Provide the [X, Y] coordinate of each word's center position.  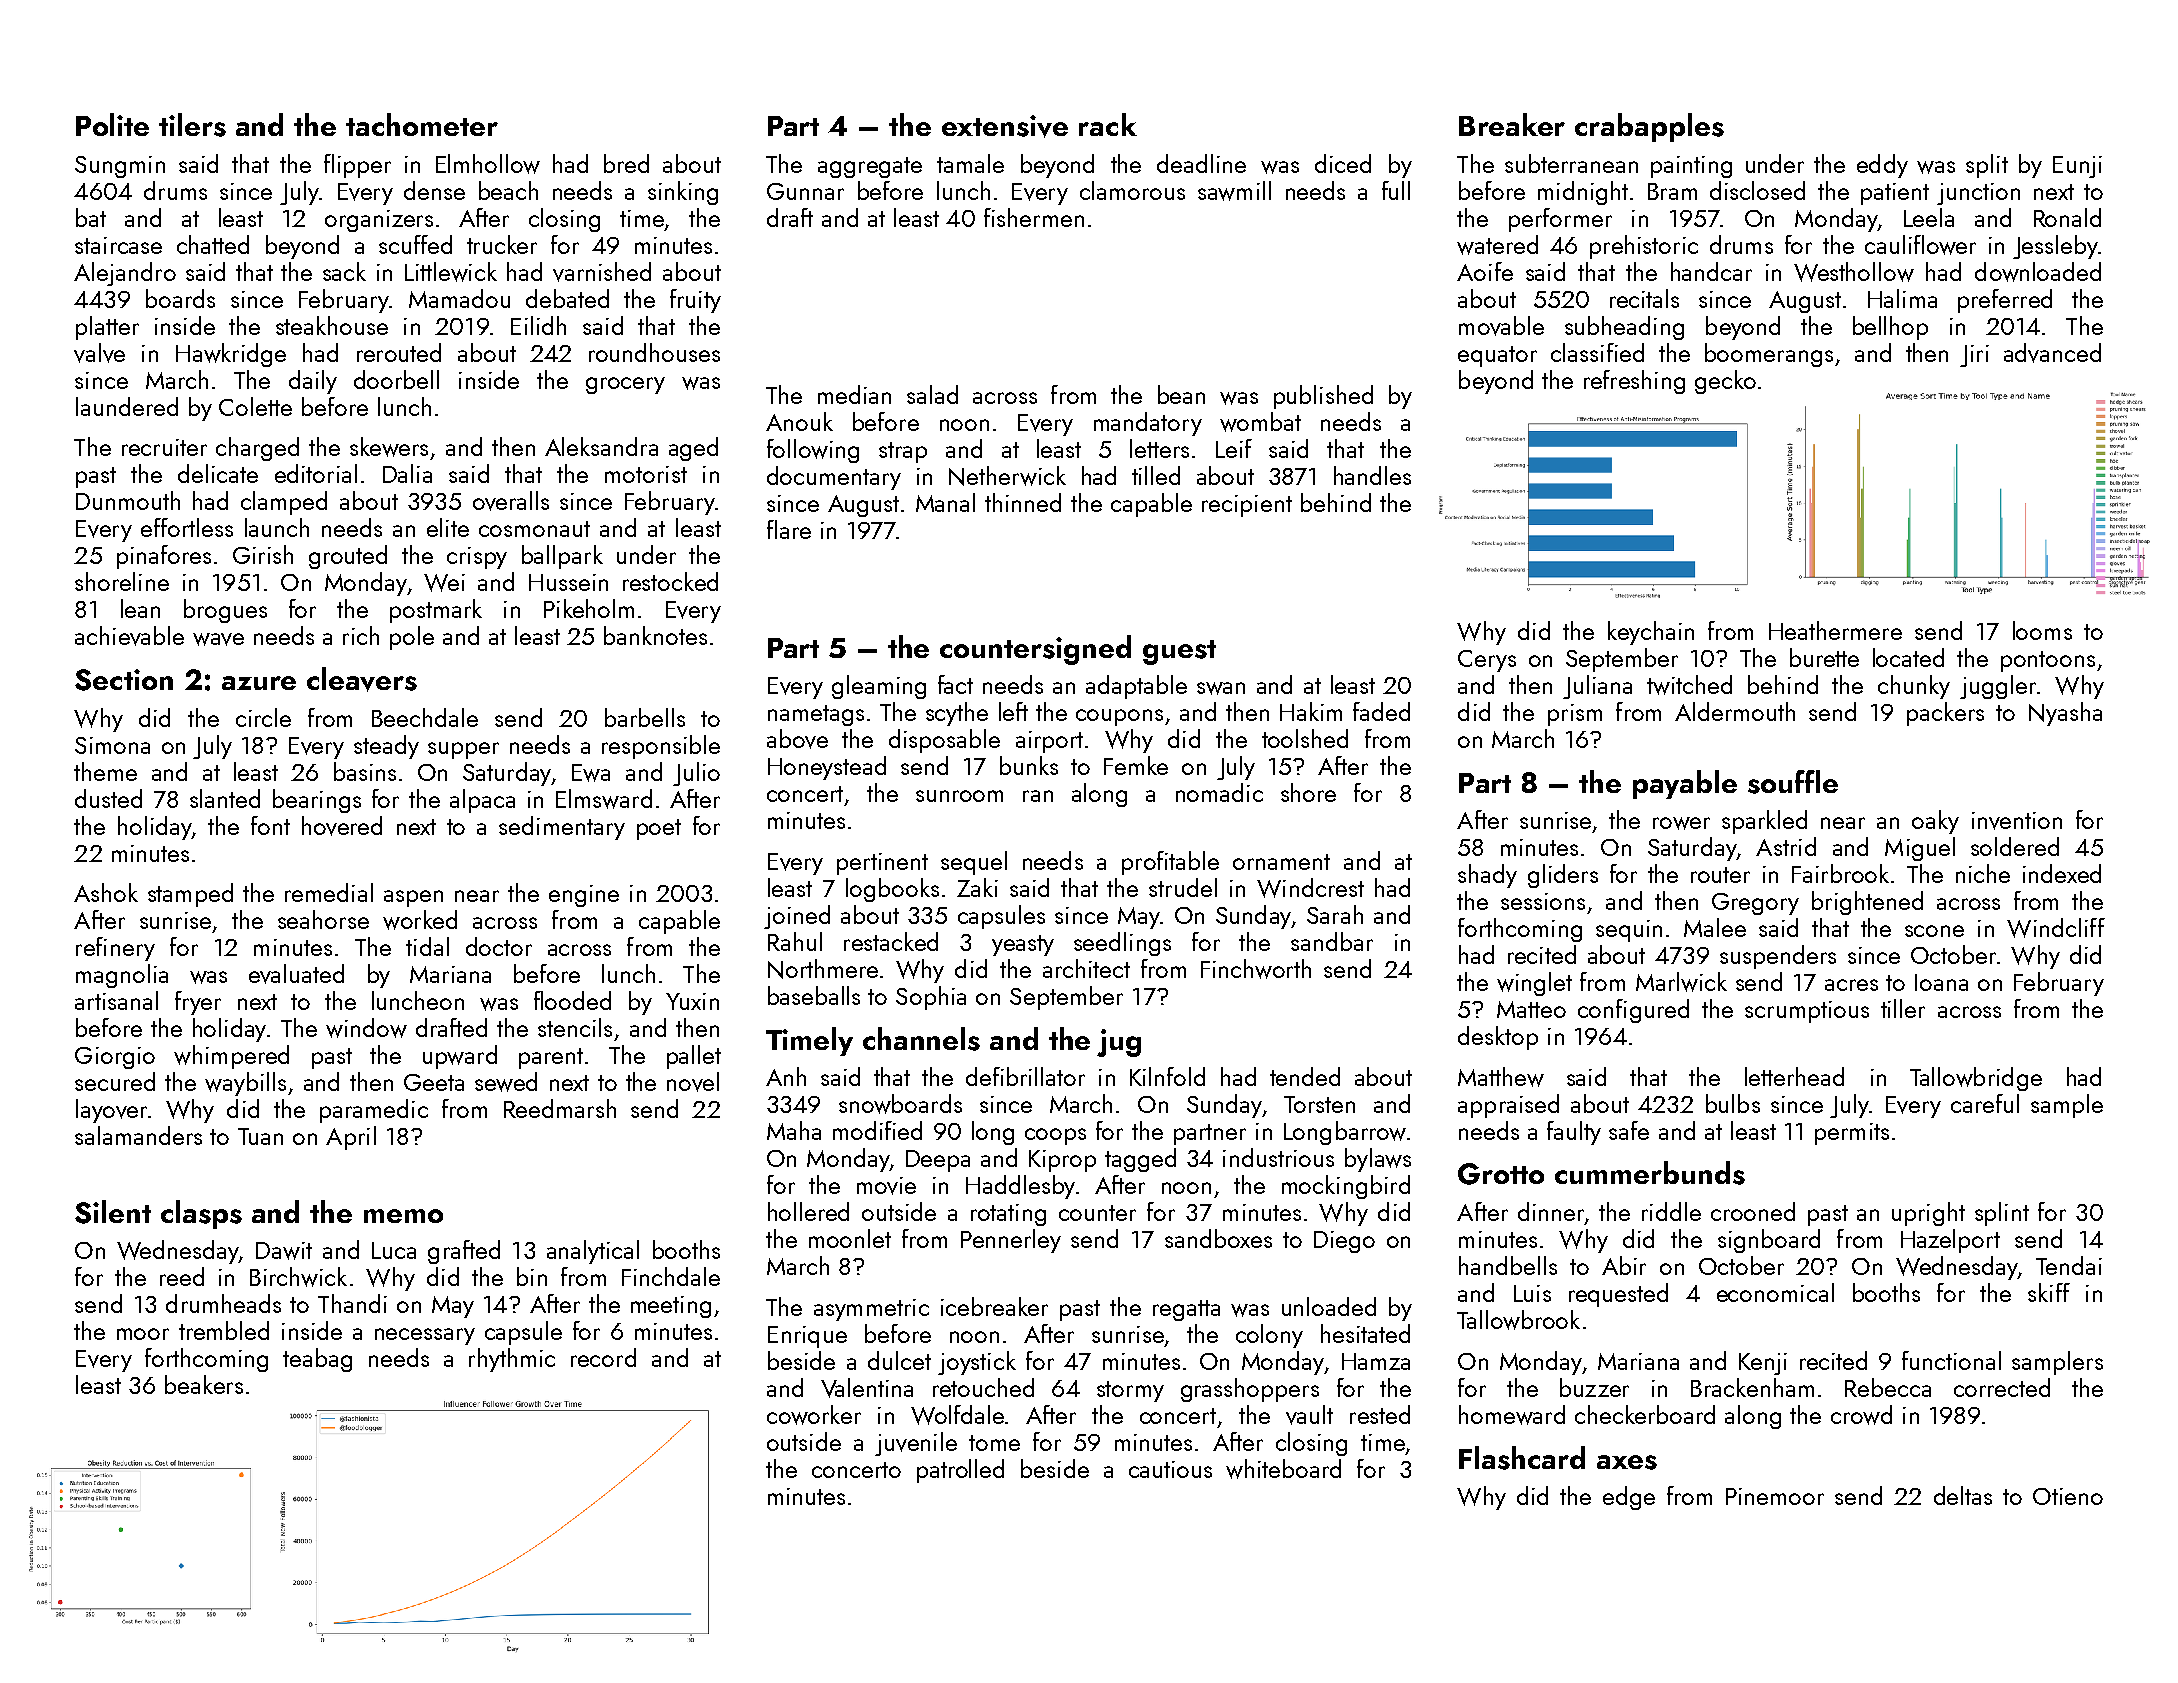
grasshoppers [1250, 1390]
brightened [1867, 903]
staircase [118, 245]
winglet [1534, 984]
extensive [1005, 126]
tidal [427, 946]
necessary [425, 1336]
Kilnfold [1167, 1076]
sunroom [959, 796]
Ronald [2067, 217]
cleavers [362, 679]
